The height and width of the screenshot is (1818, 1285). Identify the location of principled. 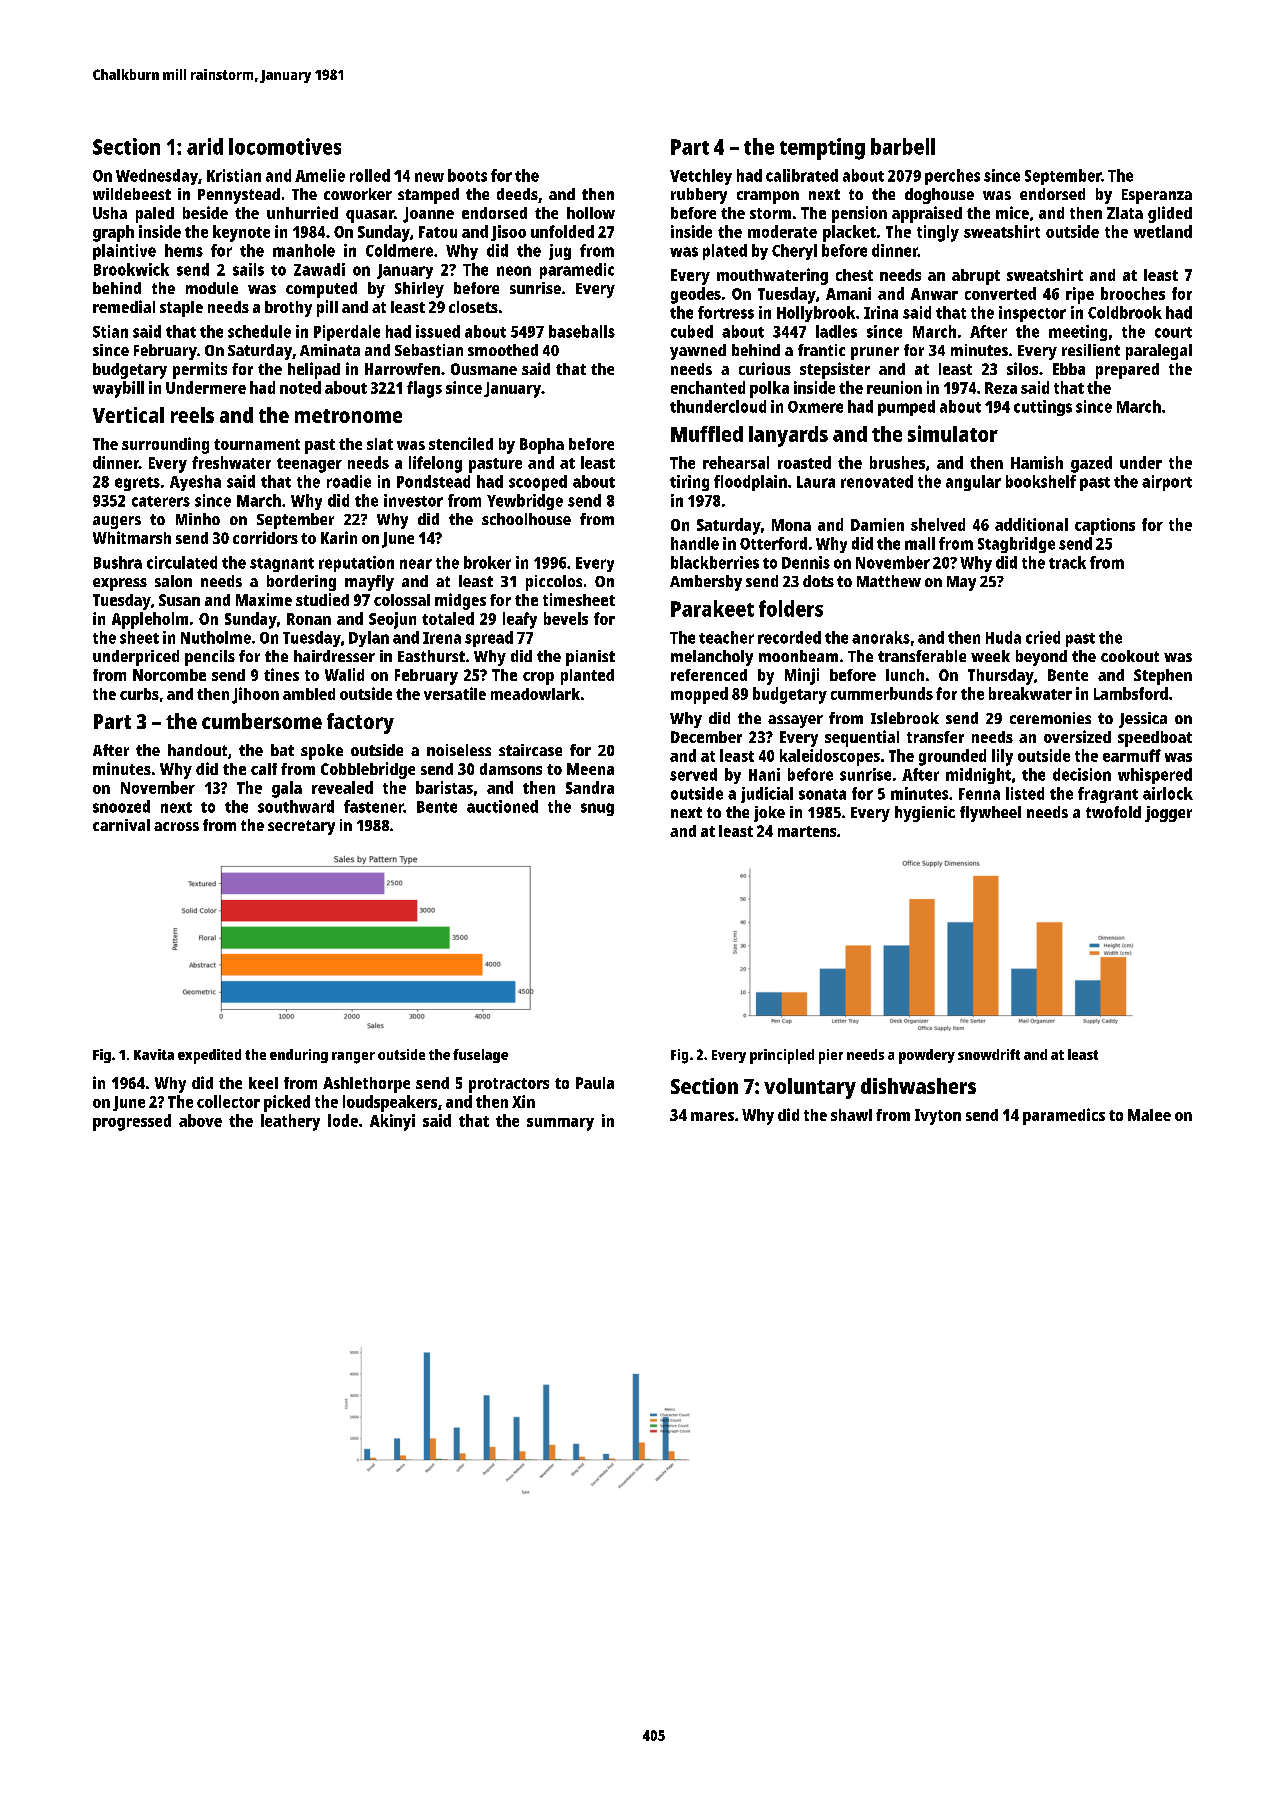
(782, 1056).
